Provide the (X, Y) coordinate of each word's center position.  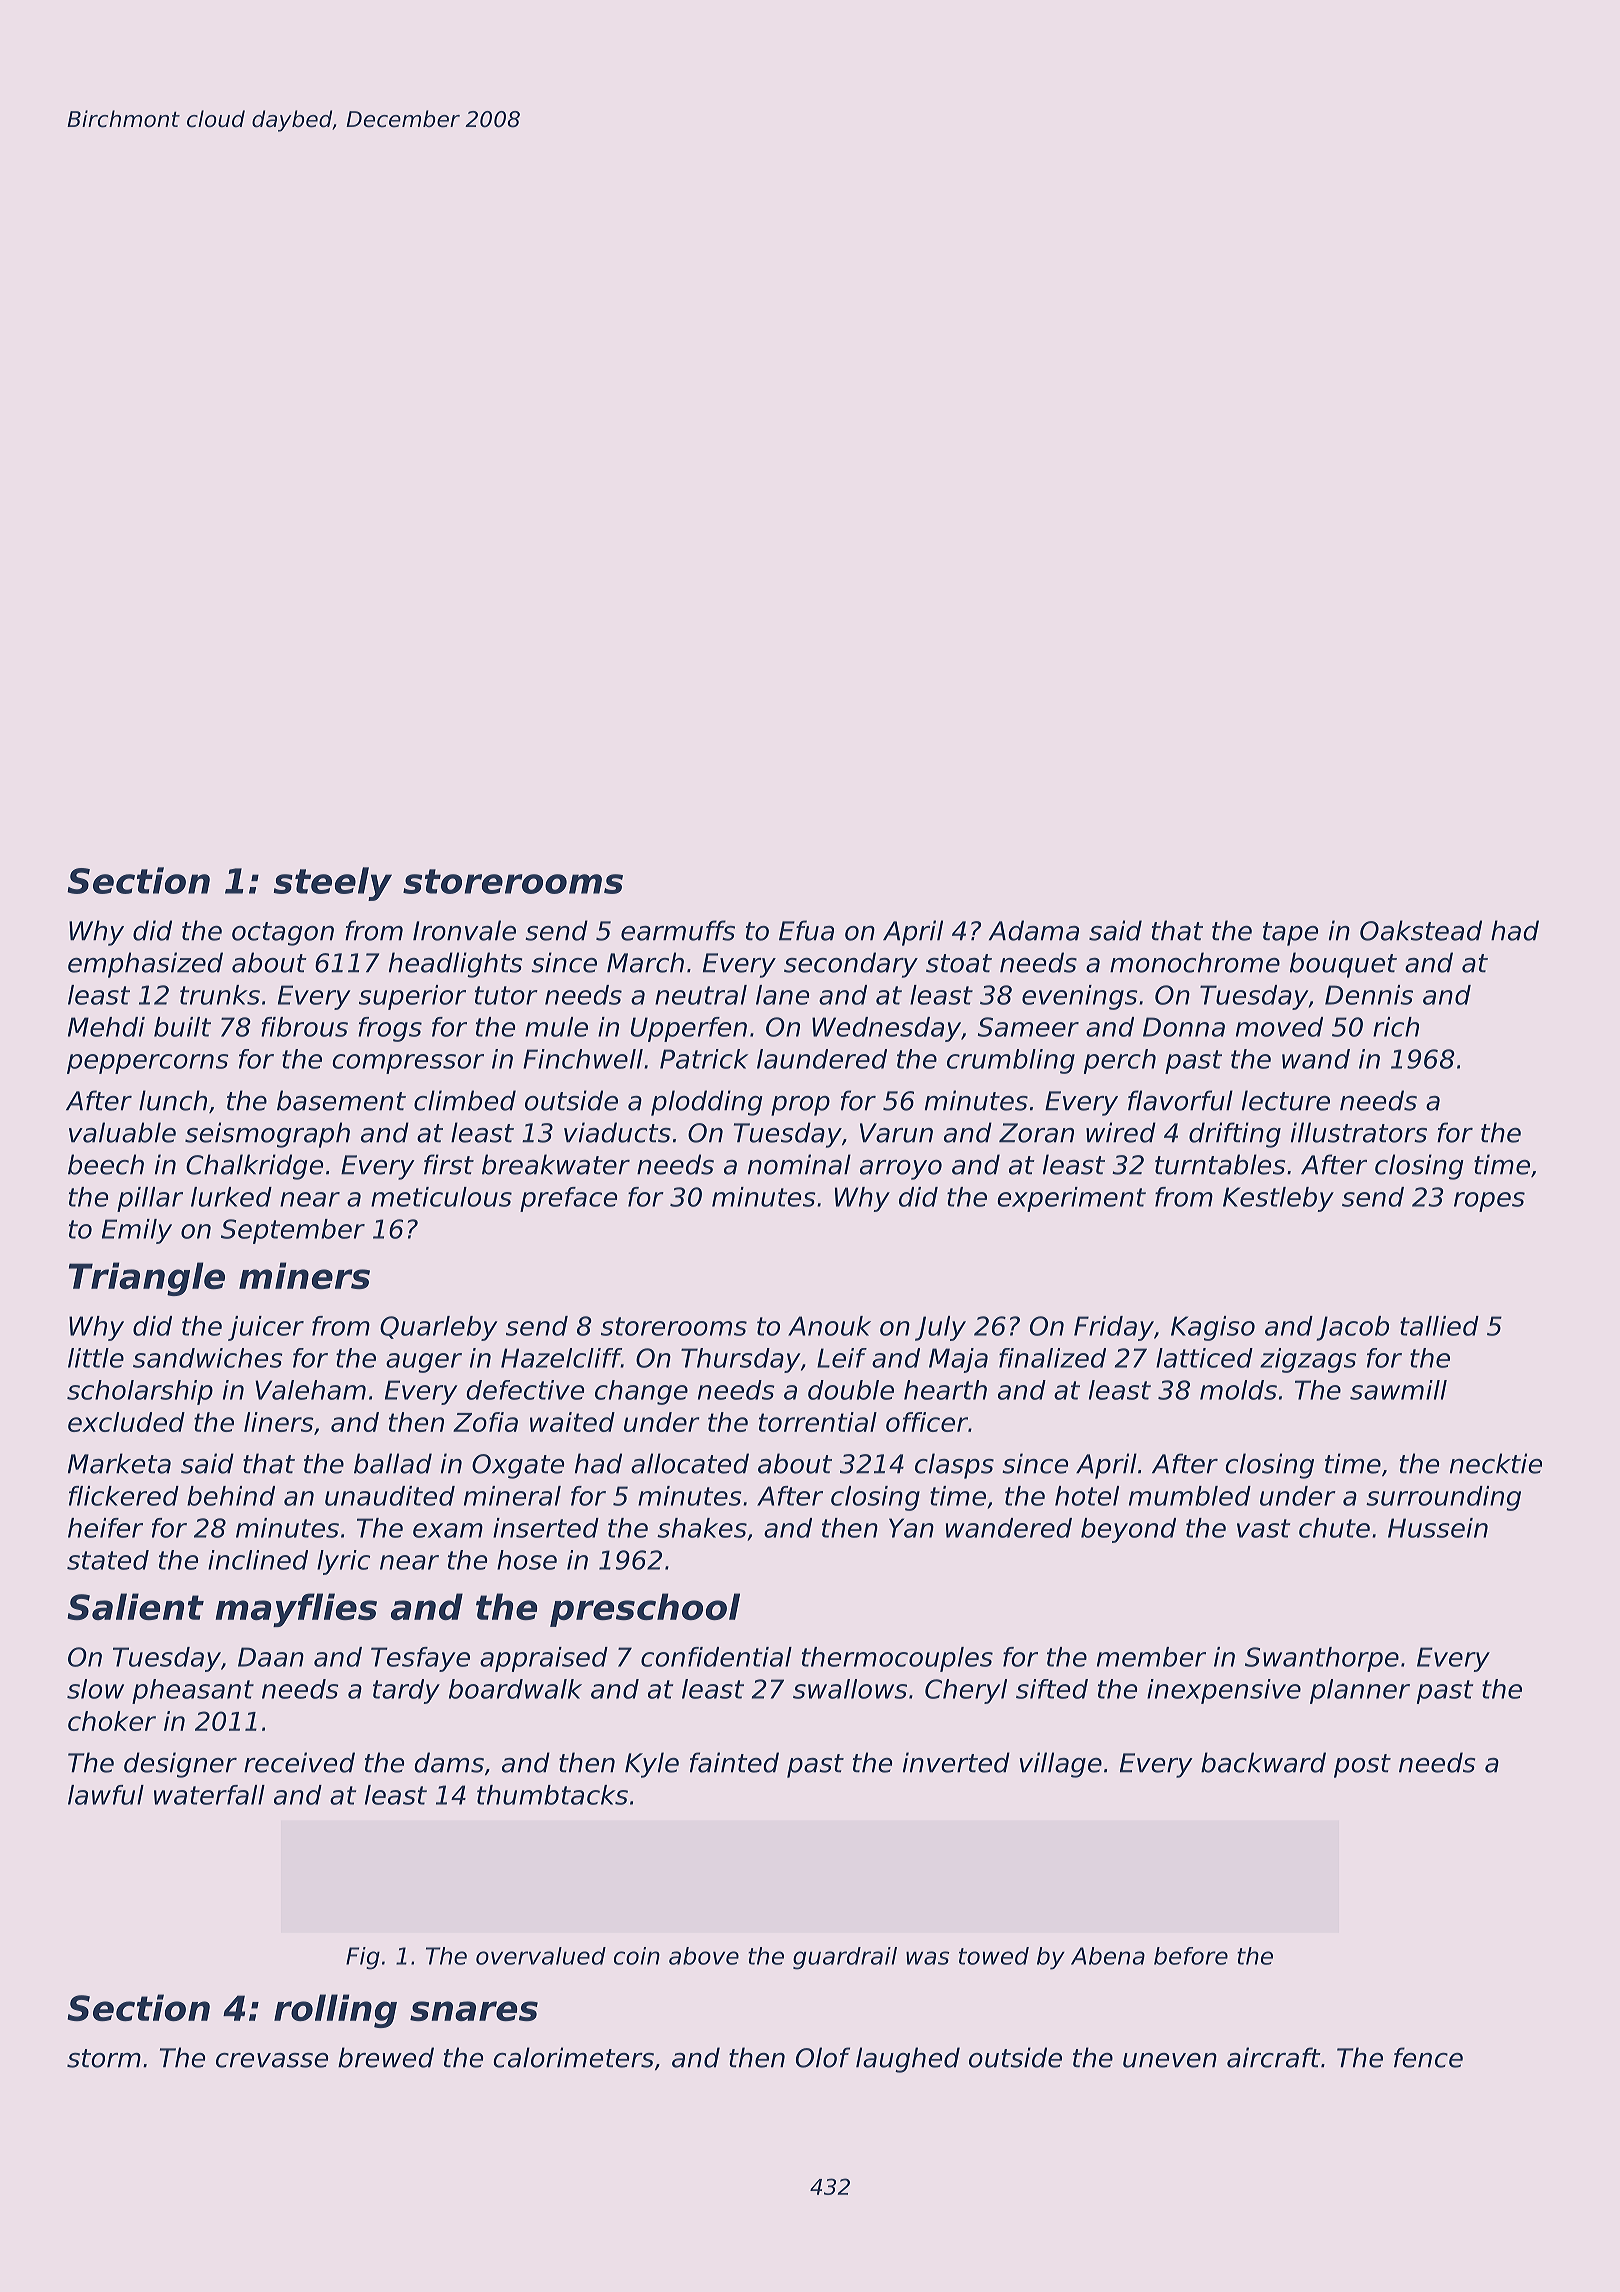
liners (279, 1422)
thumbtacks (552, 1795)
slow (95, 1689)
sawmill (1398, 1390)
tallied (1439, 1326)
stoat (959, 963)
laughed (908, 2060)
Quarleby (439, 1328)
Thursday (741, 1360)
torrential (818, 1422)
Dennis (1369, 995)
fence (1428, 2057)
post (1362, 1766)
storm (104, 2058)
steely (332, 884)
